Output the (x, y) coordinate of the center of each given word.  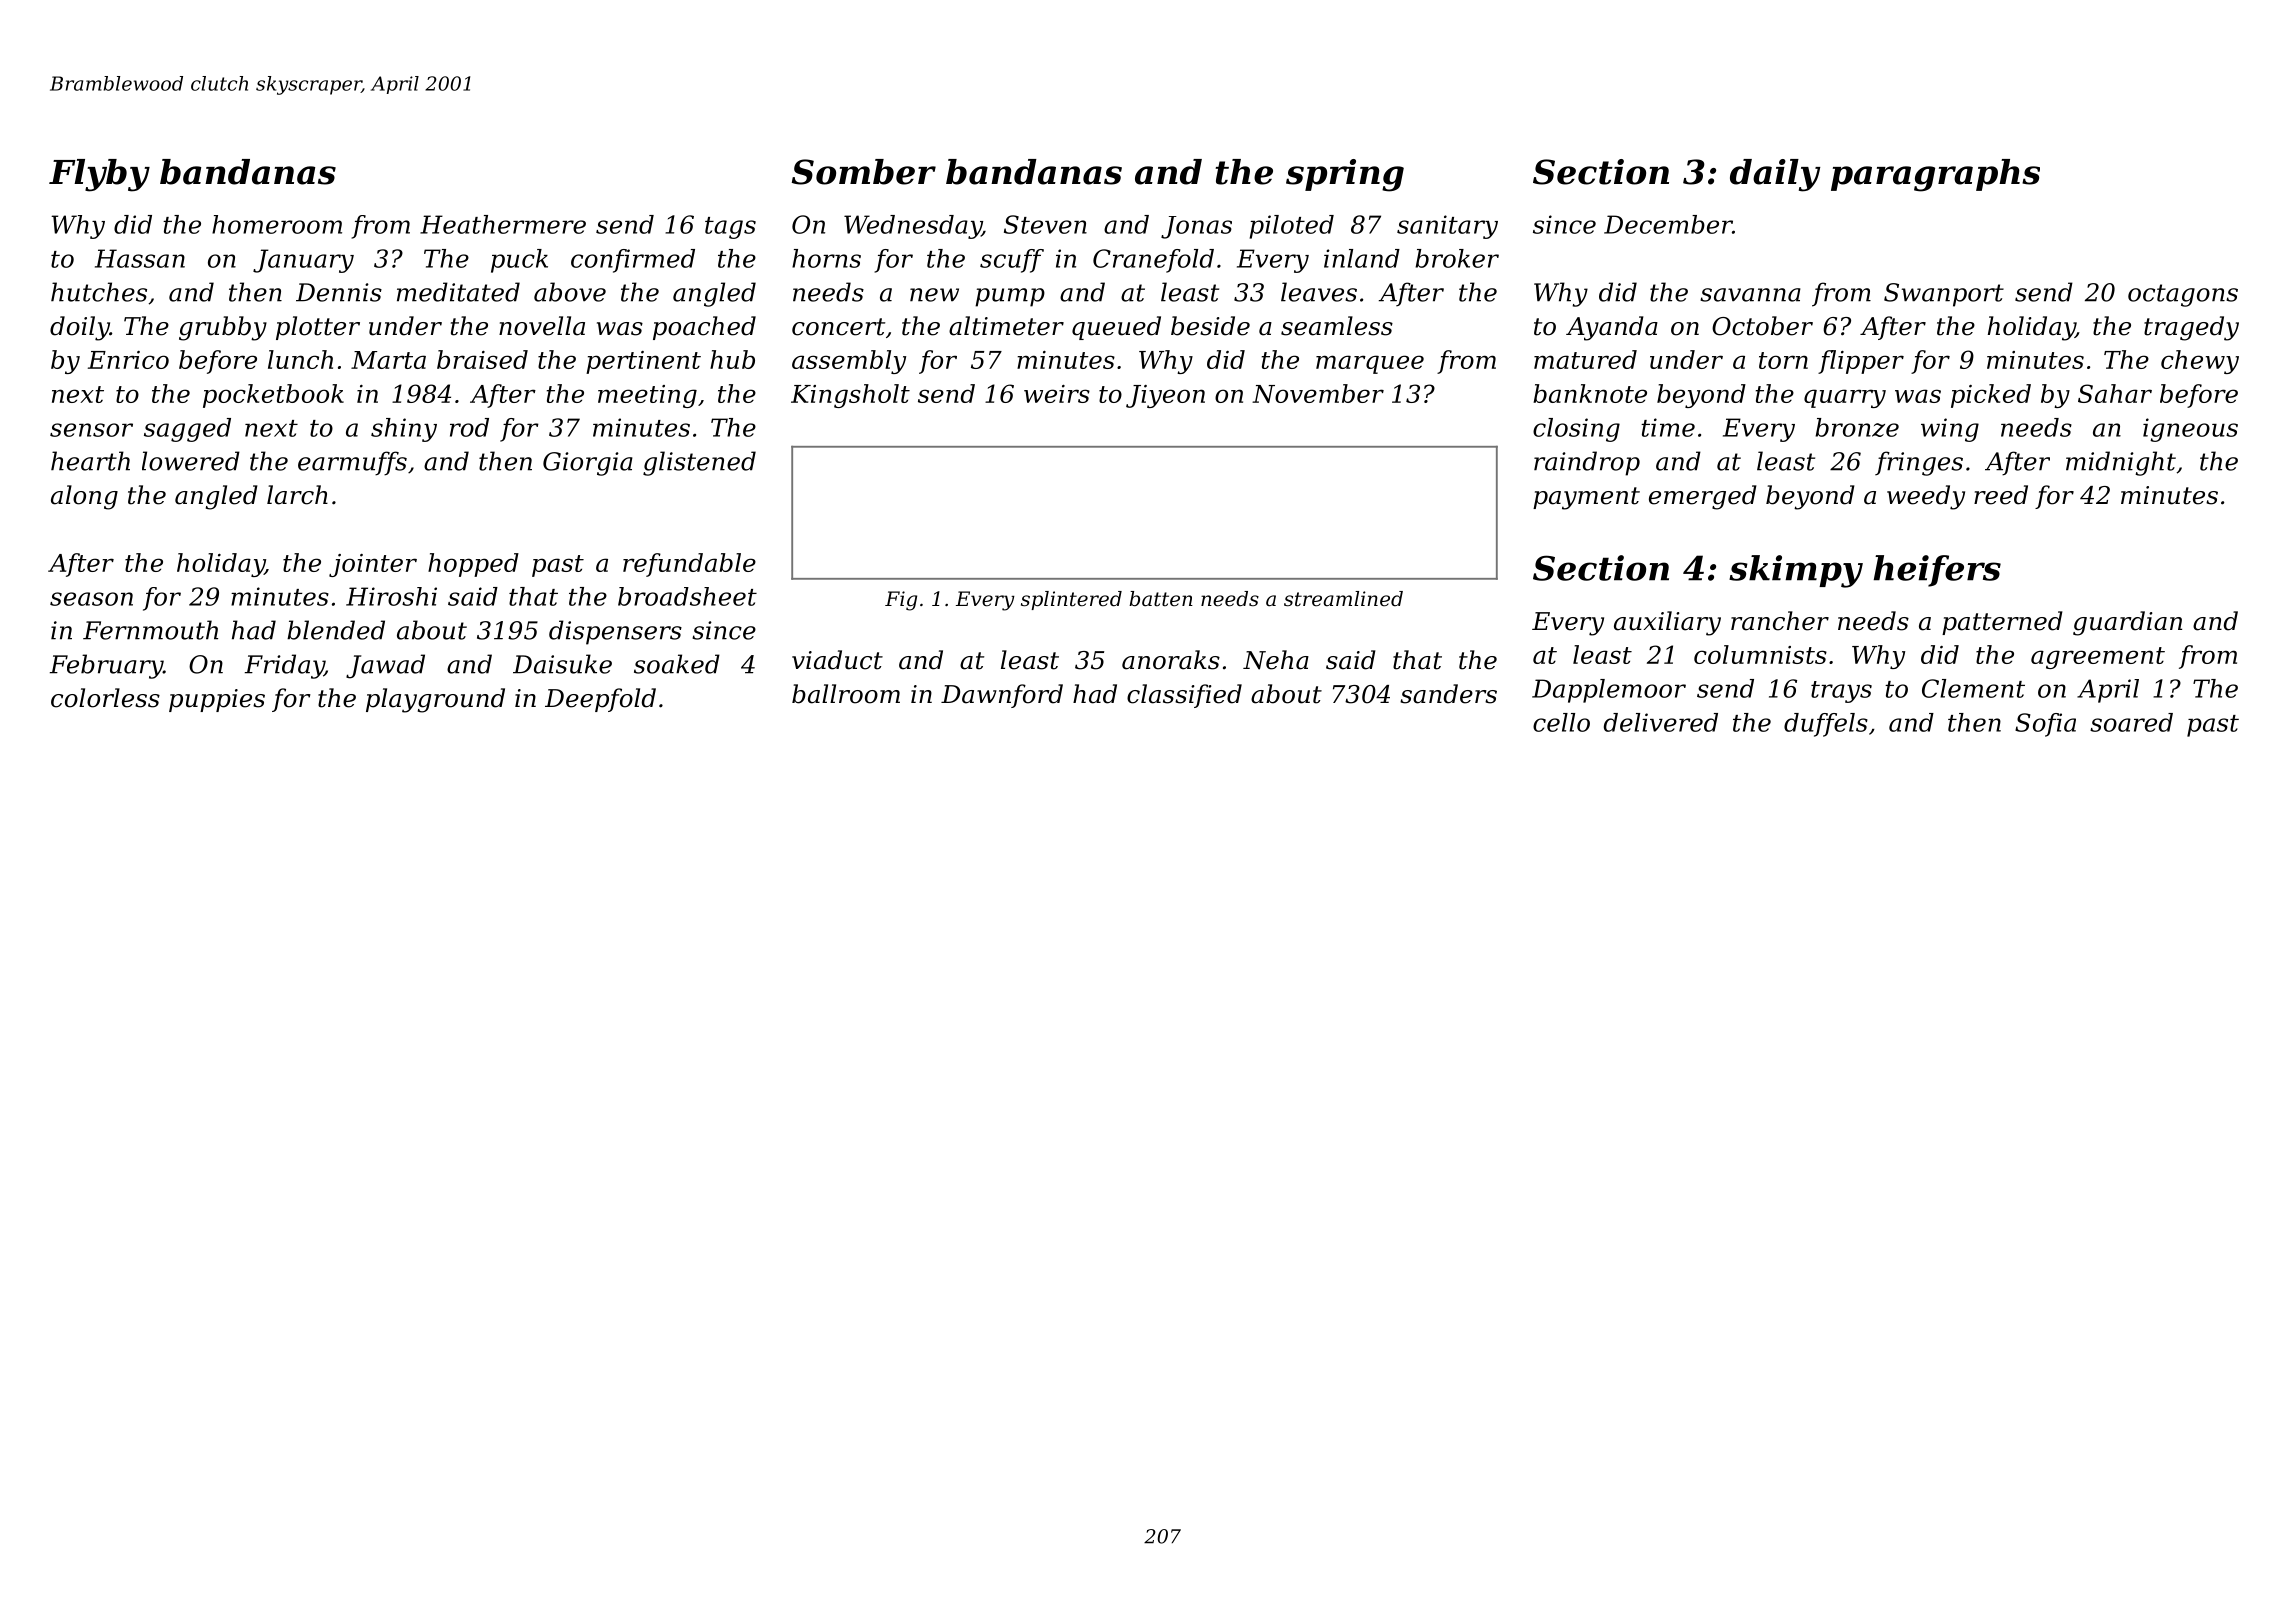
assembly (849, 362)
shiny (404, 430)
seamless (1337, 326)
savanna (1750, 295)
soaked (677, 664)
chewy (2200, 362)
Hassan (140, 258)
